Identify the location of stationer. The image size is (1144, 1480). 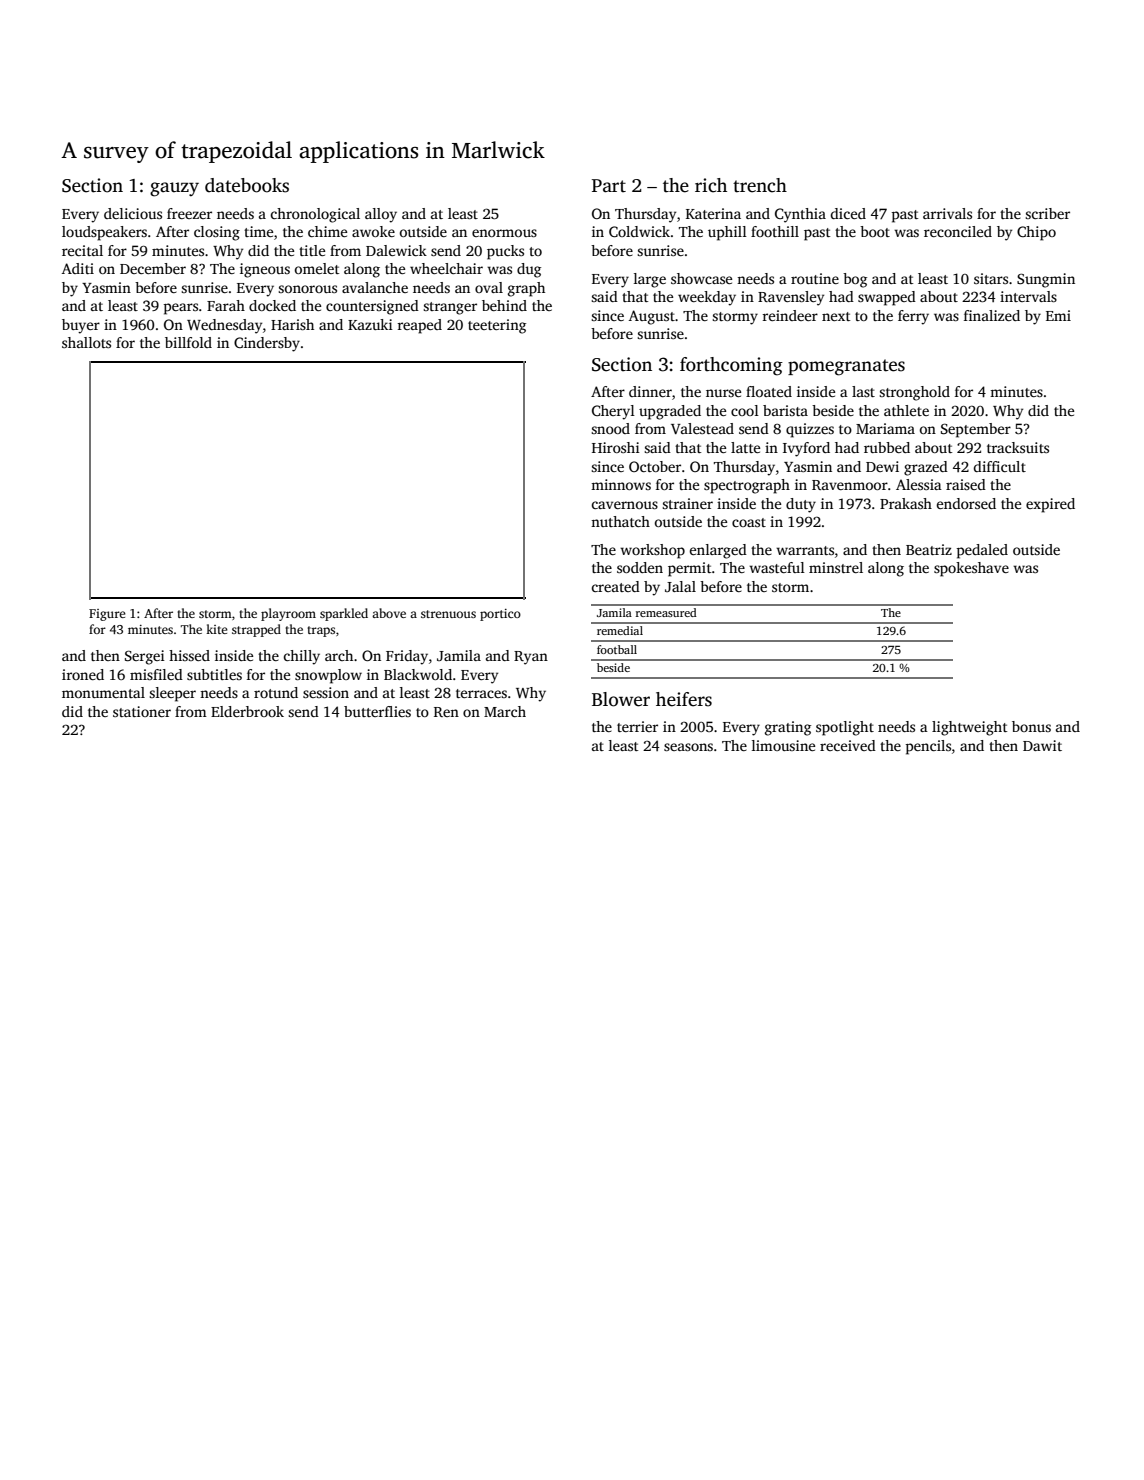
(142, 711).
